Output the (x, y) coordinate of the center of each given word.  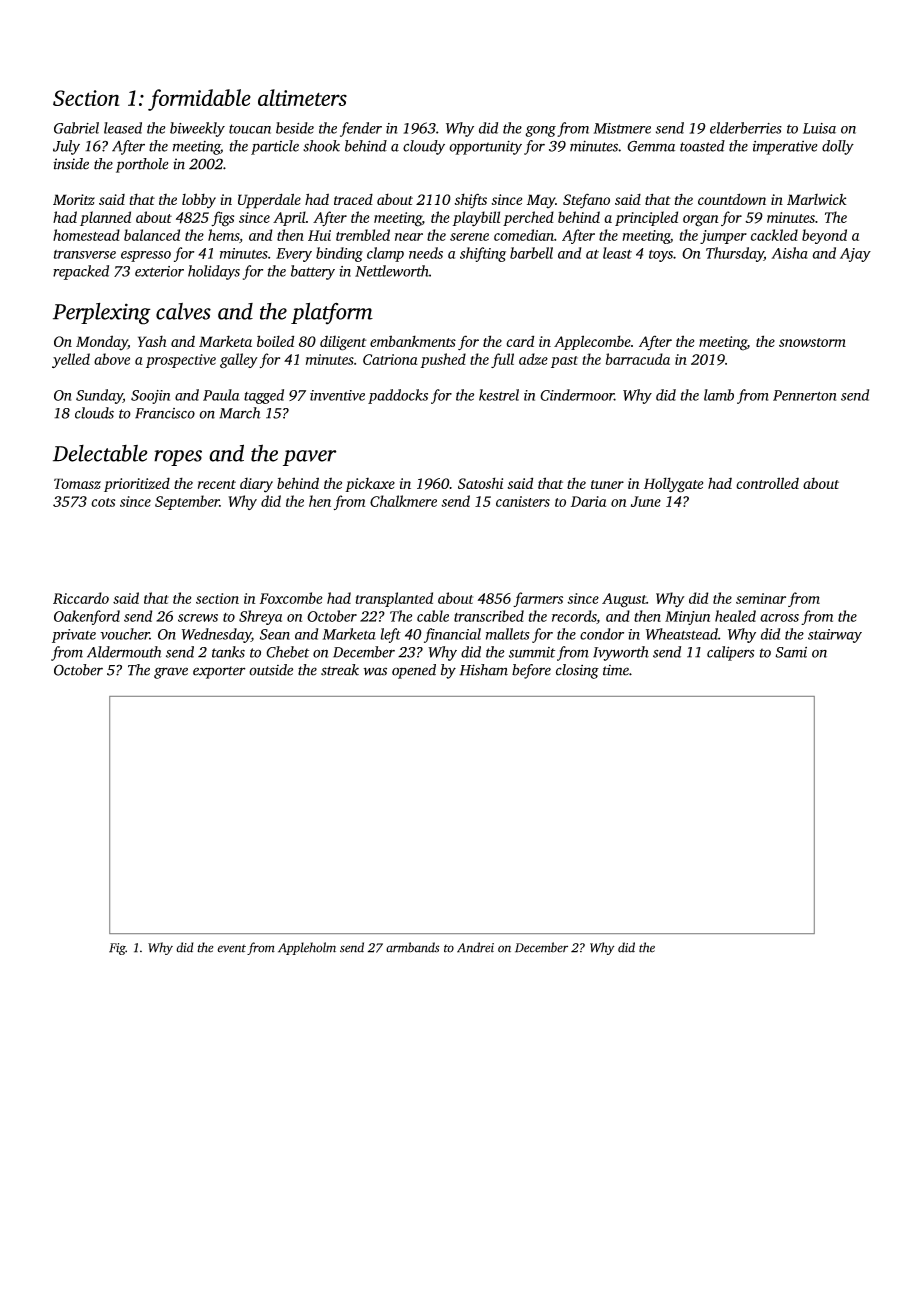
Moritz (74, 199)
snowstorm (812, 342)
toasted (702, 146)
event (231, 948)
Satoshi (480, 483)
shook (321, 146)
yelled (71, 360)
